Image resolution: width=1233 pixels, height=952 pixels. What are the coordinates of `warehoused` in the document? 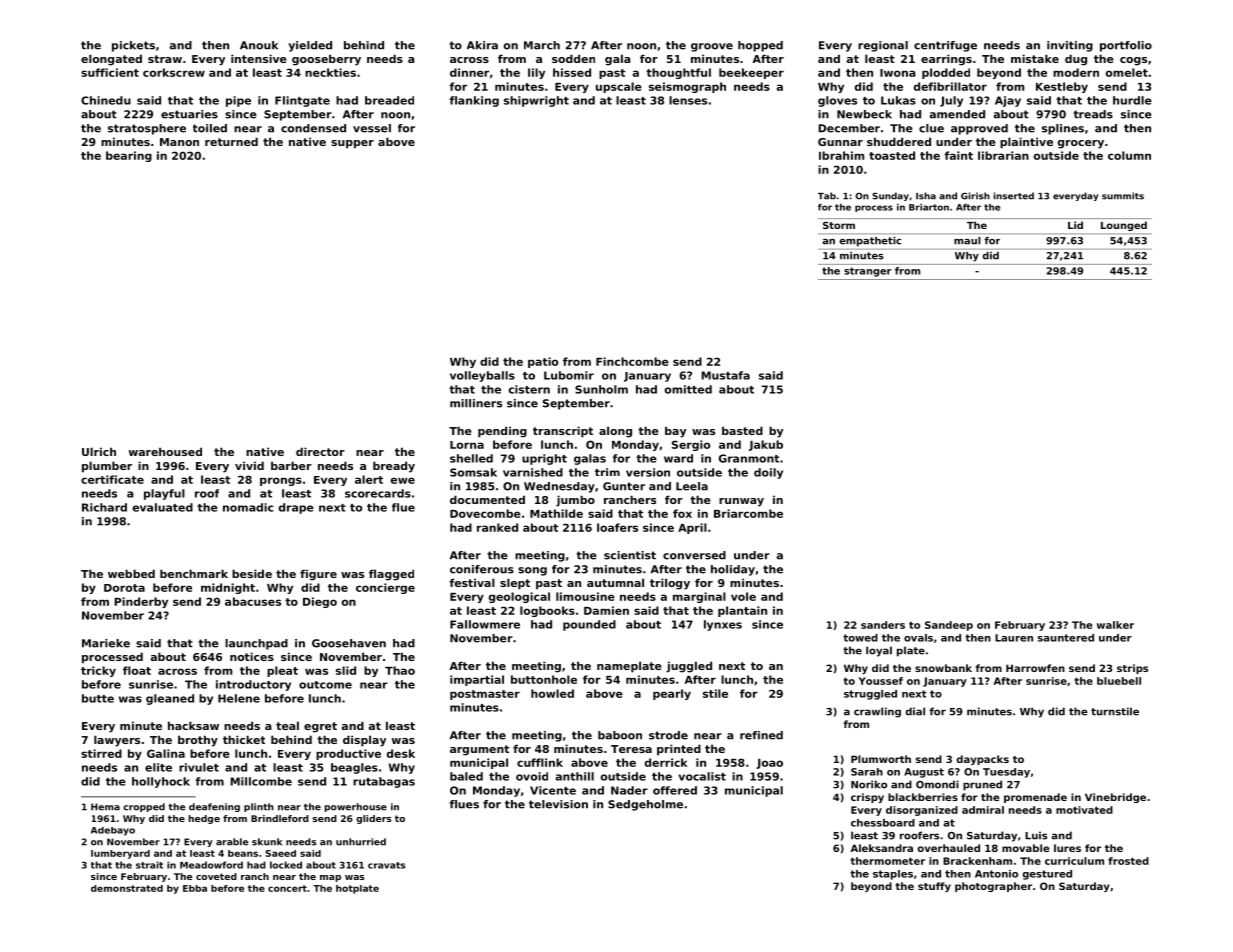 It's located at (165, 451).
